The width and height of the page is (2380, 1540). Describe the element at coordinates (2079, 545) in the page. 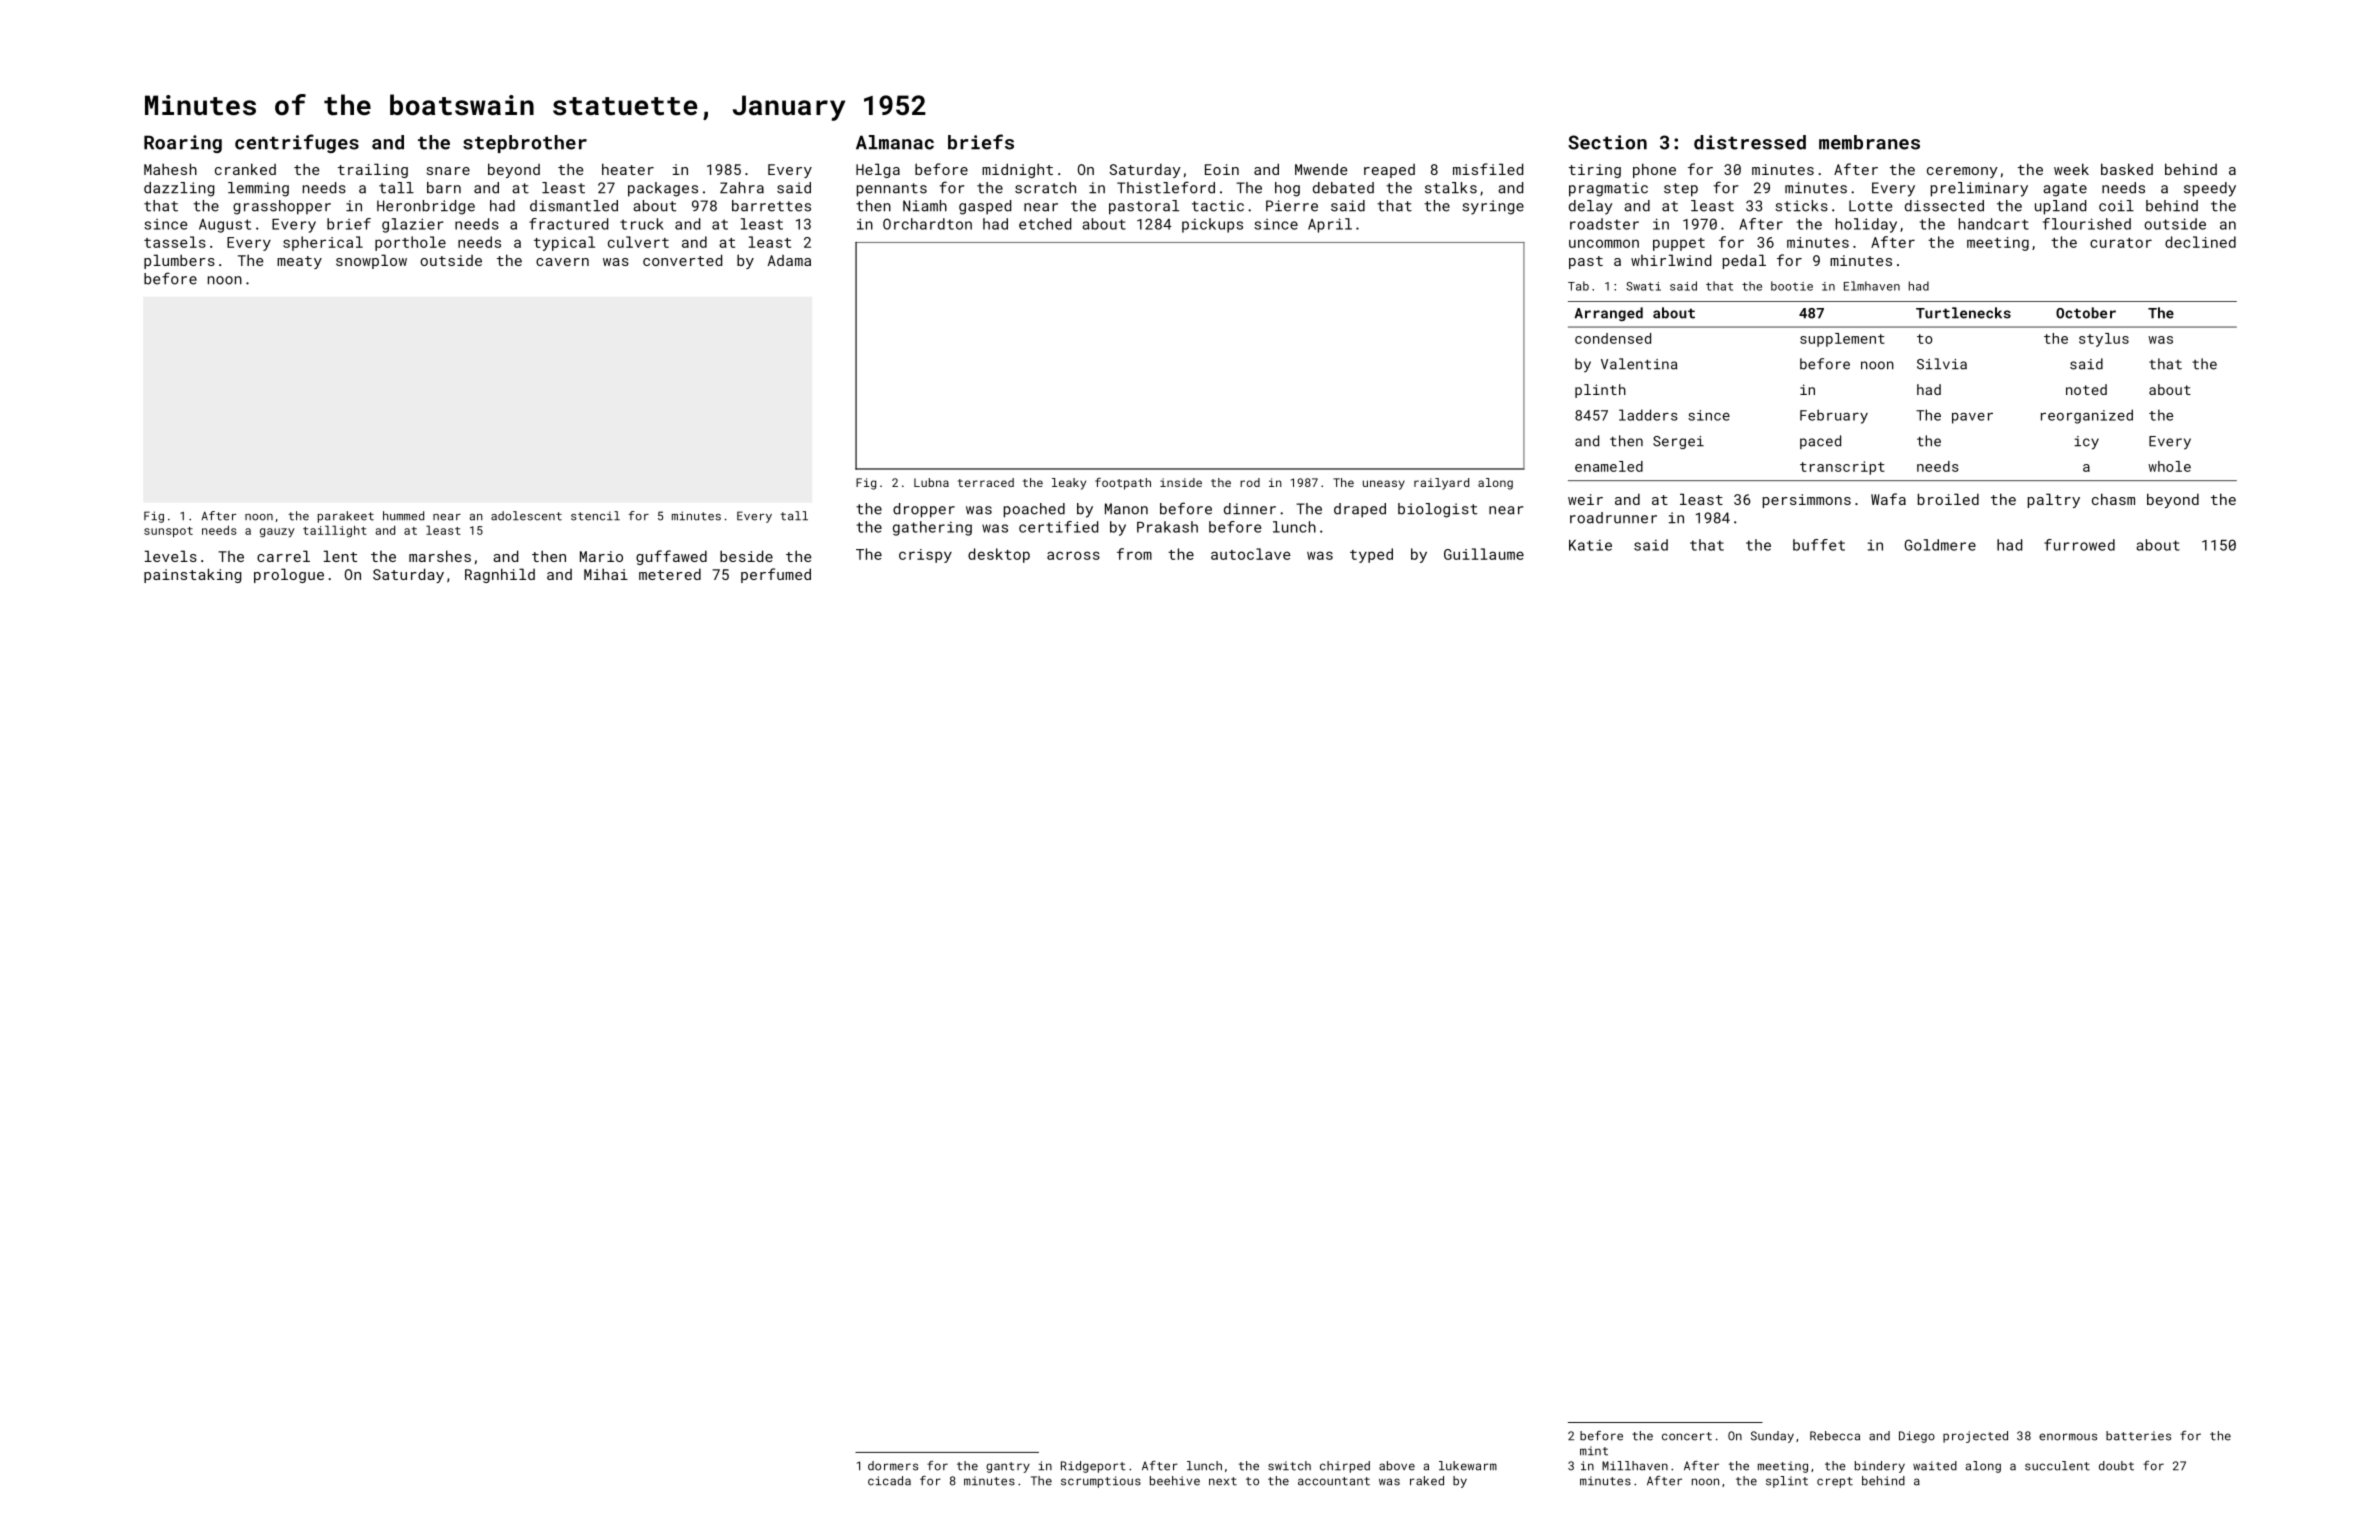

I see `furrowed` at that location.
